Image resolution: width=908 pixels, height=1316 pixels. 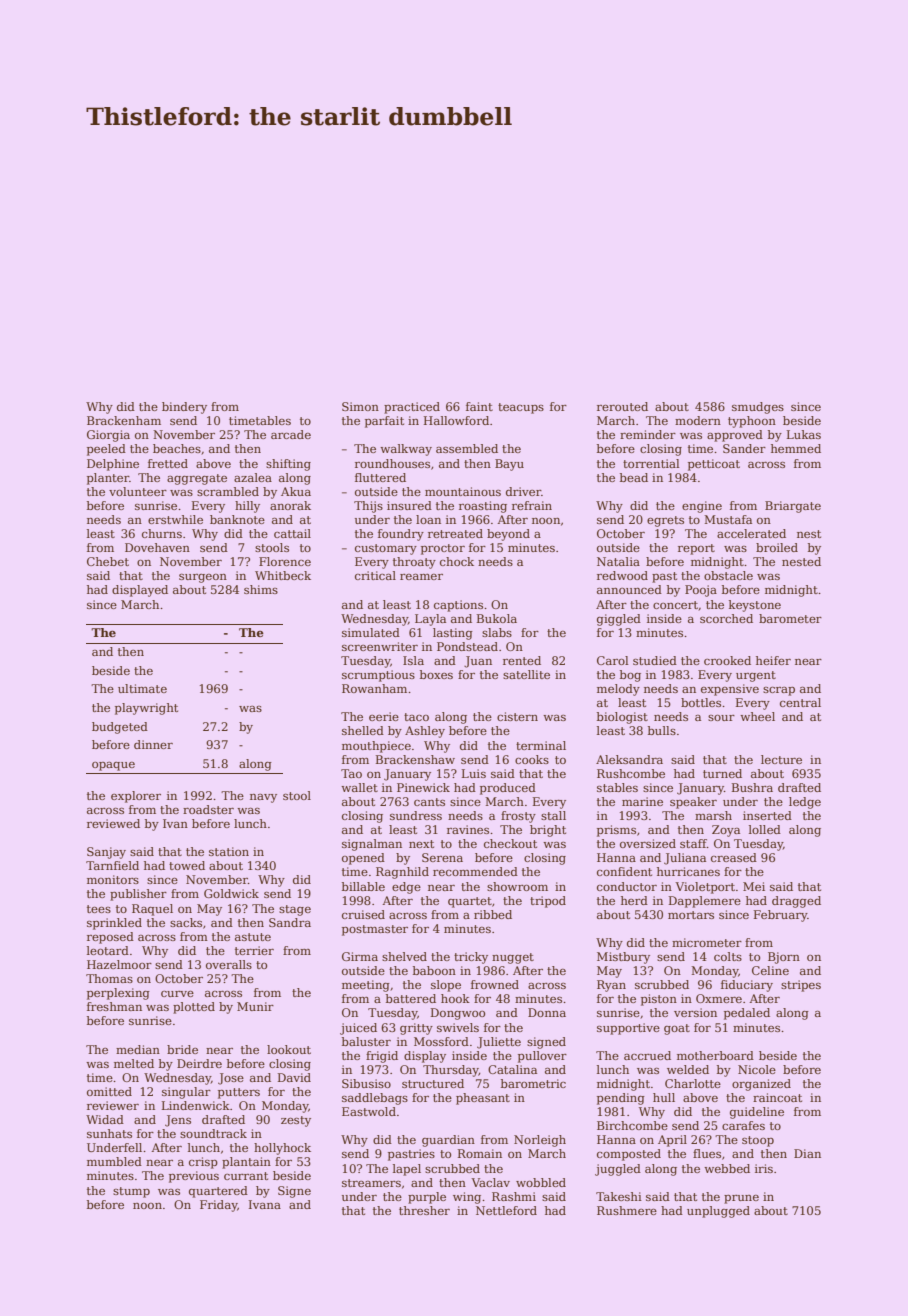 I want to click on checkout, so click(x=510, y=843).
